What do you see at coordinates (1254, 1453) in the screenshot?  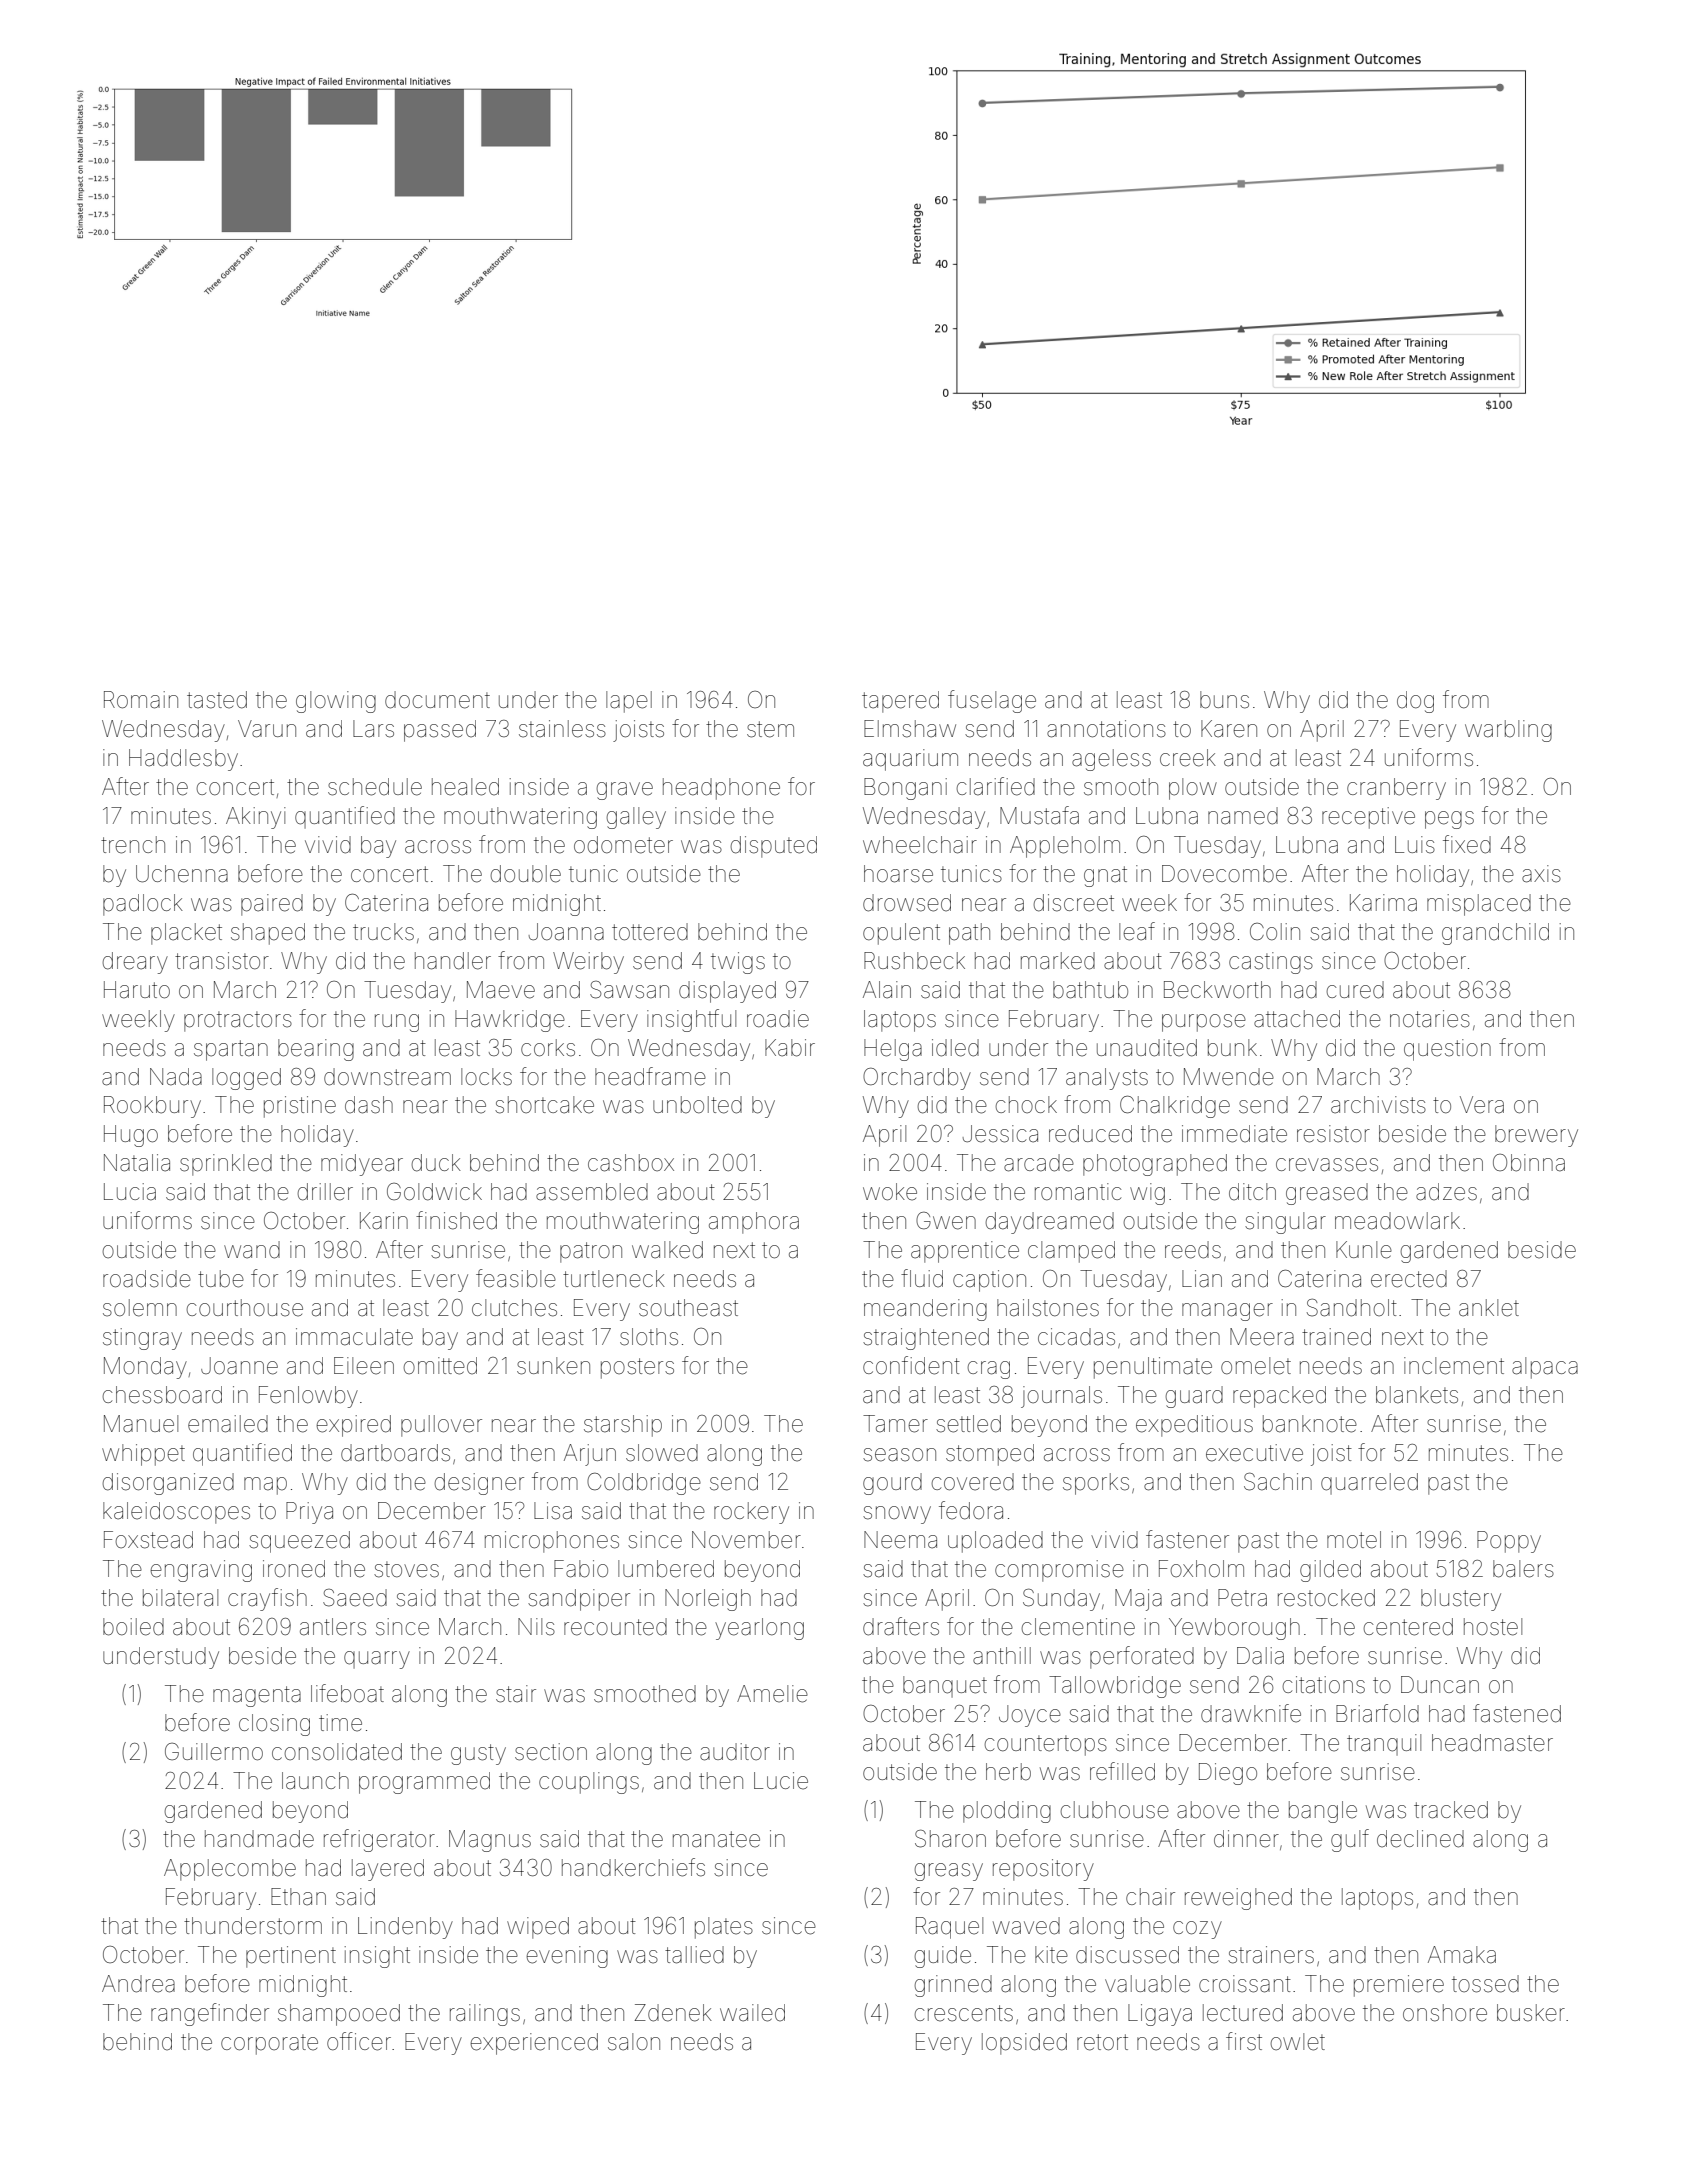 I see `executive` at bounding box center [1254, 1453].
